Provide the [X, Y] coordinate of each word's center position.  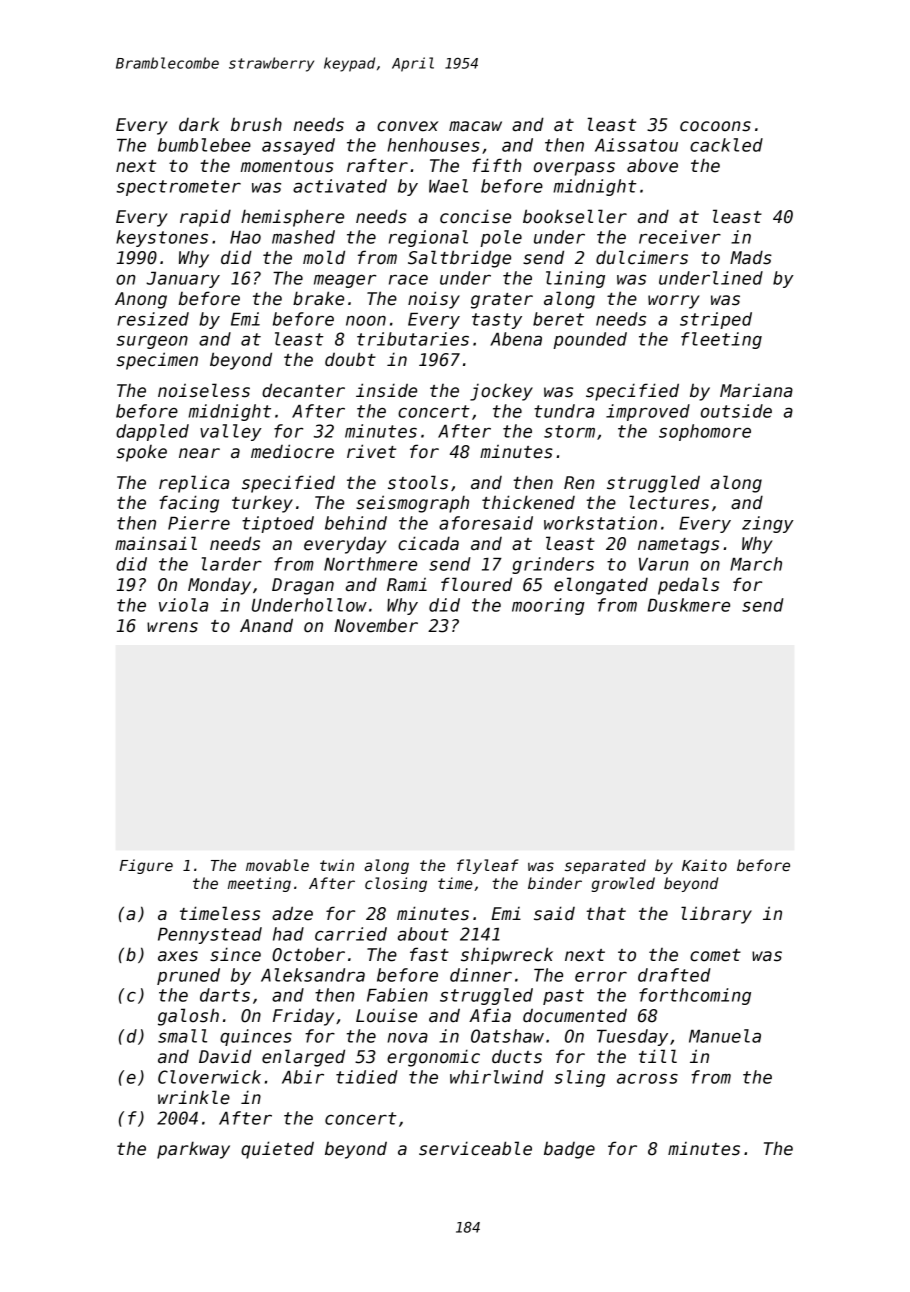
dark [199, 124]
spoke [142, 453]
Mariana [756, 391]
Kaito [704, 865]
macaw [475, 126]
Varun [664, 564]
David [225, 1056]
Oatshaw [507, 1036]
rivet [371, 451]
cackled [726, 145]
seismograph [412, 504]
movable [277, 865]
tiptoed [278, 524]
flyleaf [488, 866]
